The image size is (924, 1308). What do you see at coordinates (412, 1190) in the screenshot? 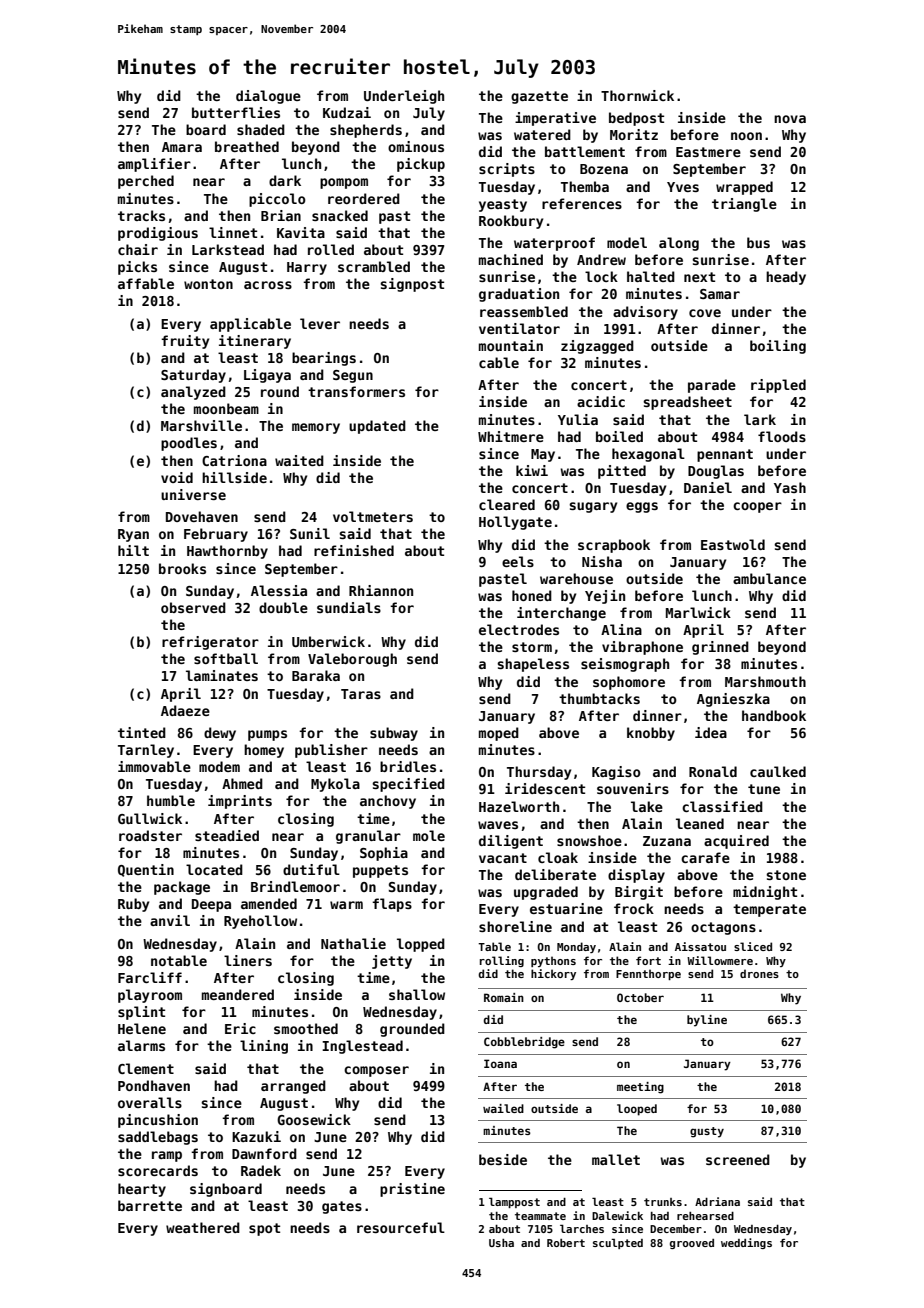
I see `pristine` at bounding box center [412, 1190].
